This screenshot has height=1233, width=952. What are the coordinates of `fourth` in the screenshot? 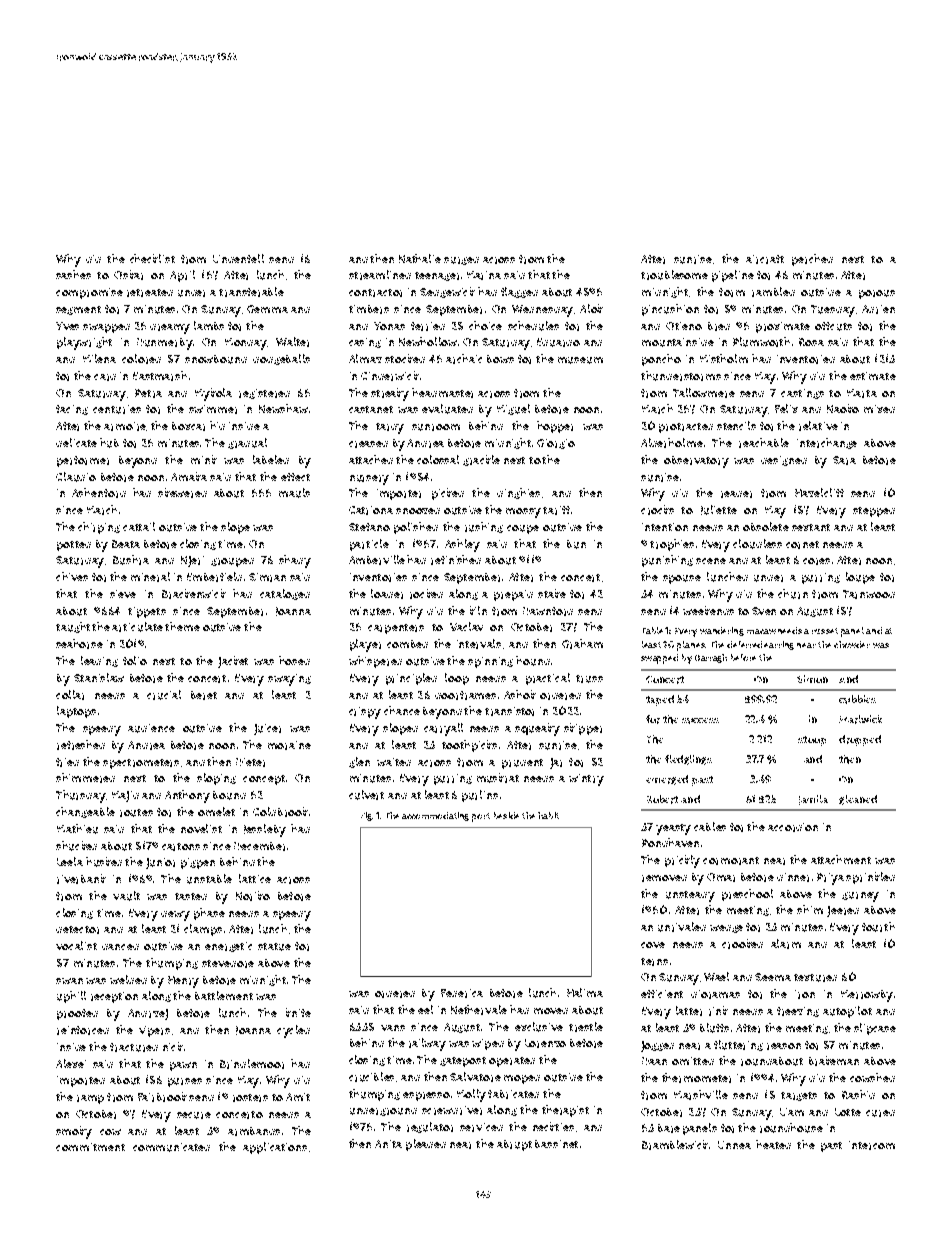 It's located at (878, 927).
